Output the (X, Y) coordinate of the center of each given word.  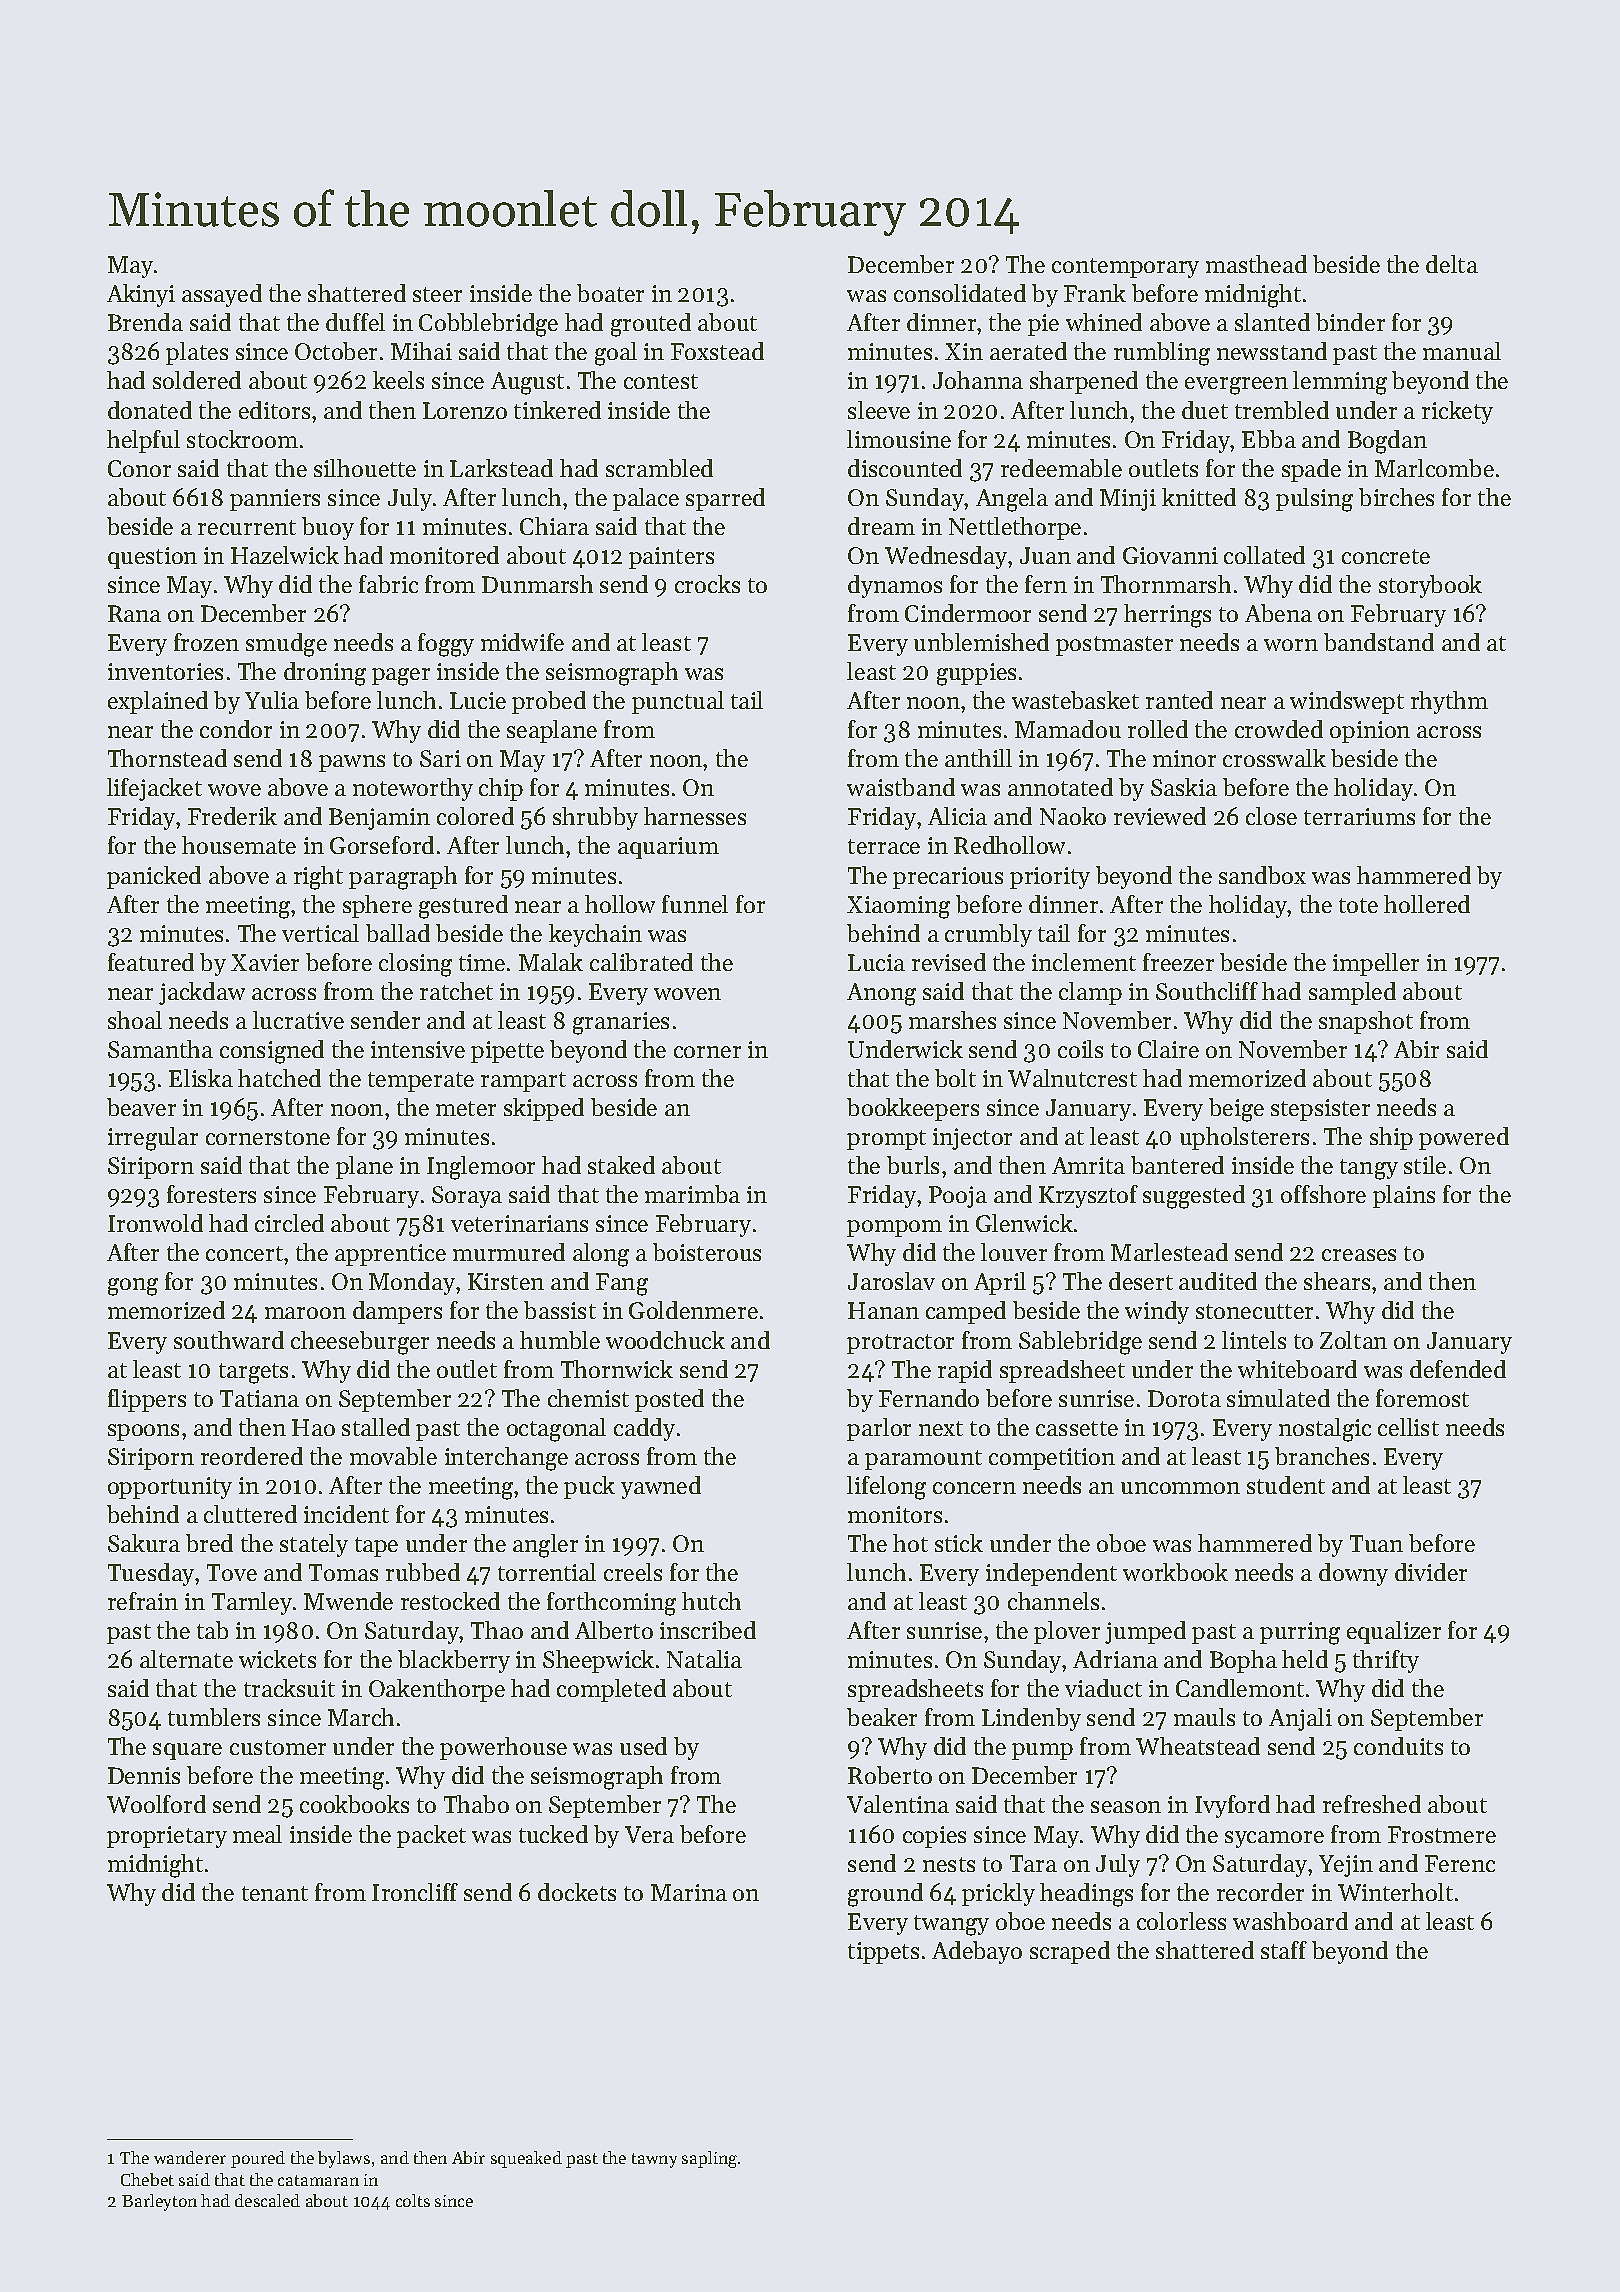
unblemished (981, 642)
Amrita (1088, 1165)
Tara (1033, 1863)
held (1305, 1659)
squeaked (526, 2159)
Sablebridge (1080, 1343)
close (1271, 816)
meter (466, 1108)
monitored (444, 555)
